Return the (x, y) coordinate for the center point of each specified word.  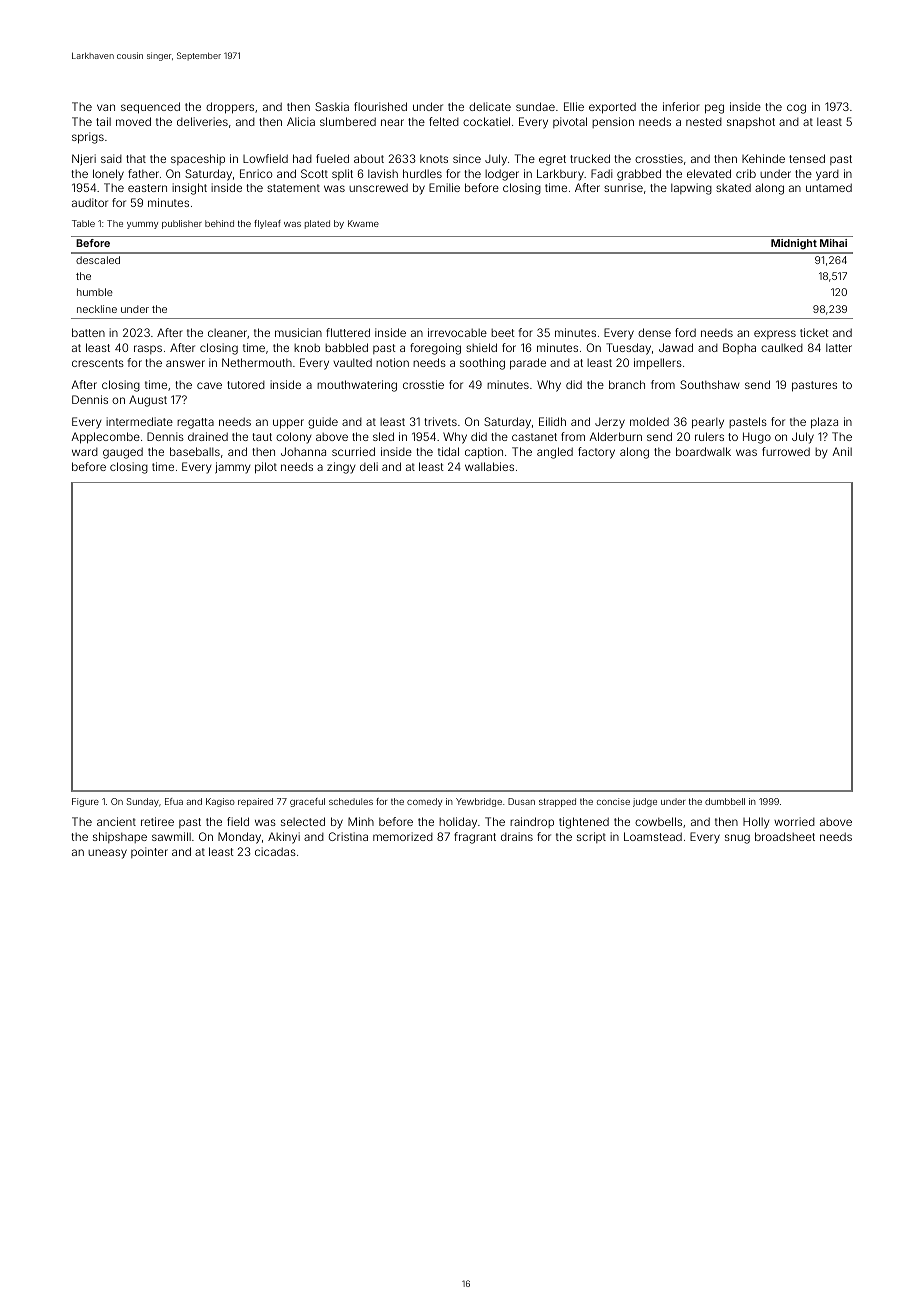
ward (85, 452)
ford (685, 332)
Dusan (521, 801)
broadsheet (785, 836)
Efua (174, 801)
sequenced (150, 108)
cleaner (227, 333)
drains (517, 836)
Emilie (444, 187)
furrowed (786, 451)
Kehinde (763, 158)
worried (794, 821)
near (392, 122)
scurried (353, 451)
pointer (149, 852)
